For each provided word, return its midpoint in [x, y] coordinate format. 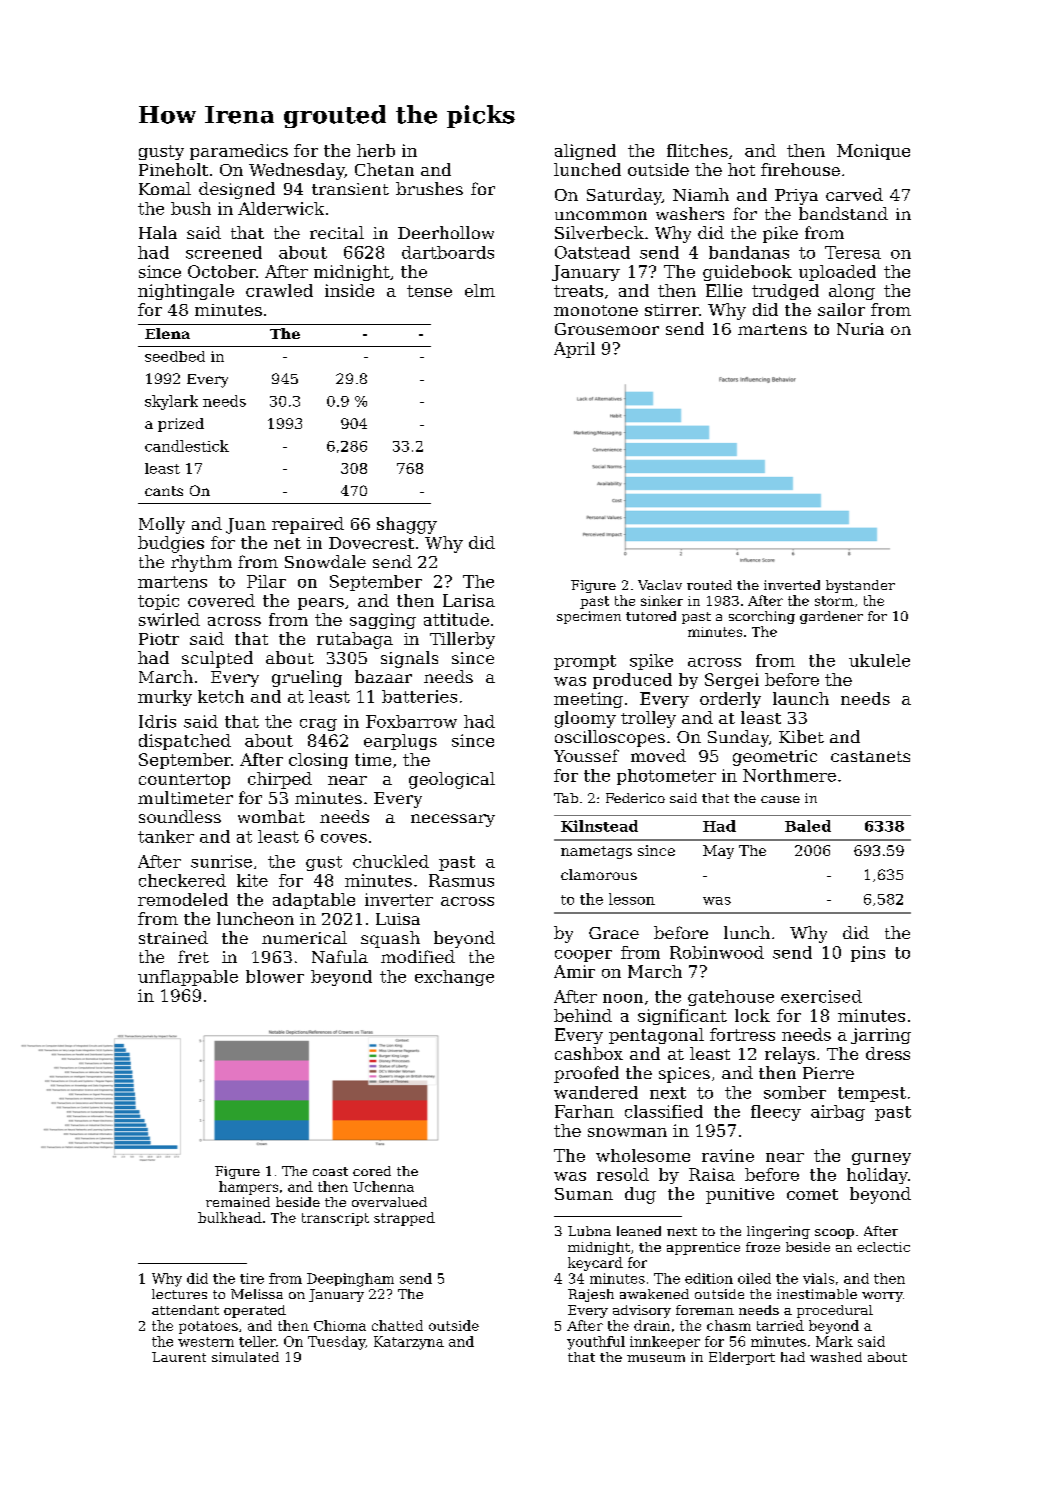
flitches [697, 150]
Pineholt [173, 169]
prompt [585, 662]
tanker [166, 836]
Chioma [340, 1325]
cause [780, 799]
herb [376, 150]
